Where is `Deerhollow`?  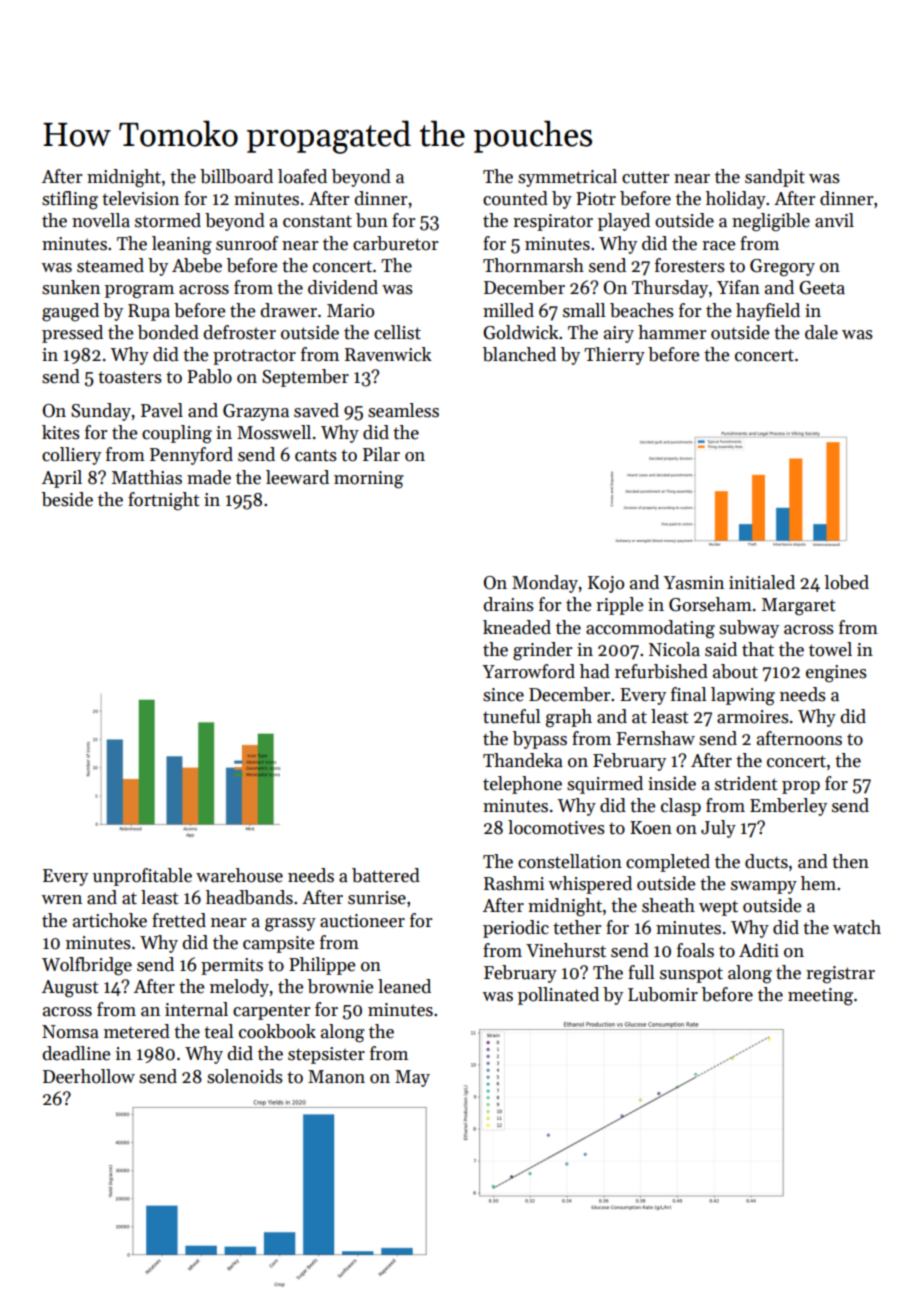
Deerhollow is located at coordinates (89, 1076).
